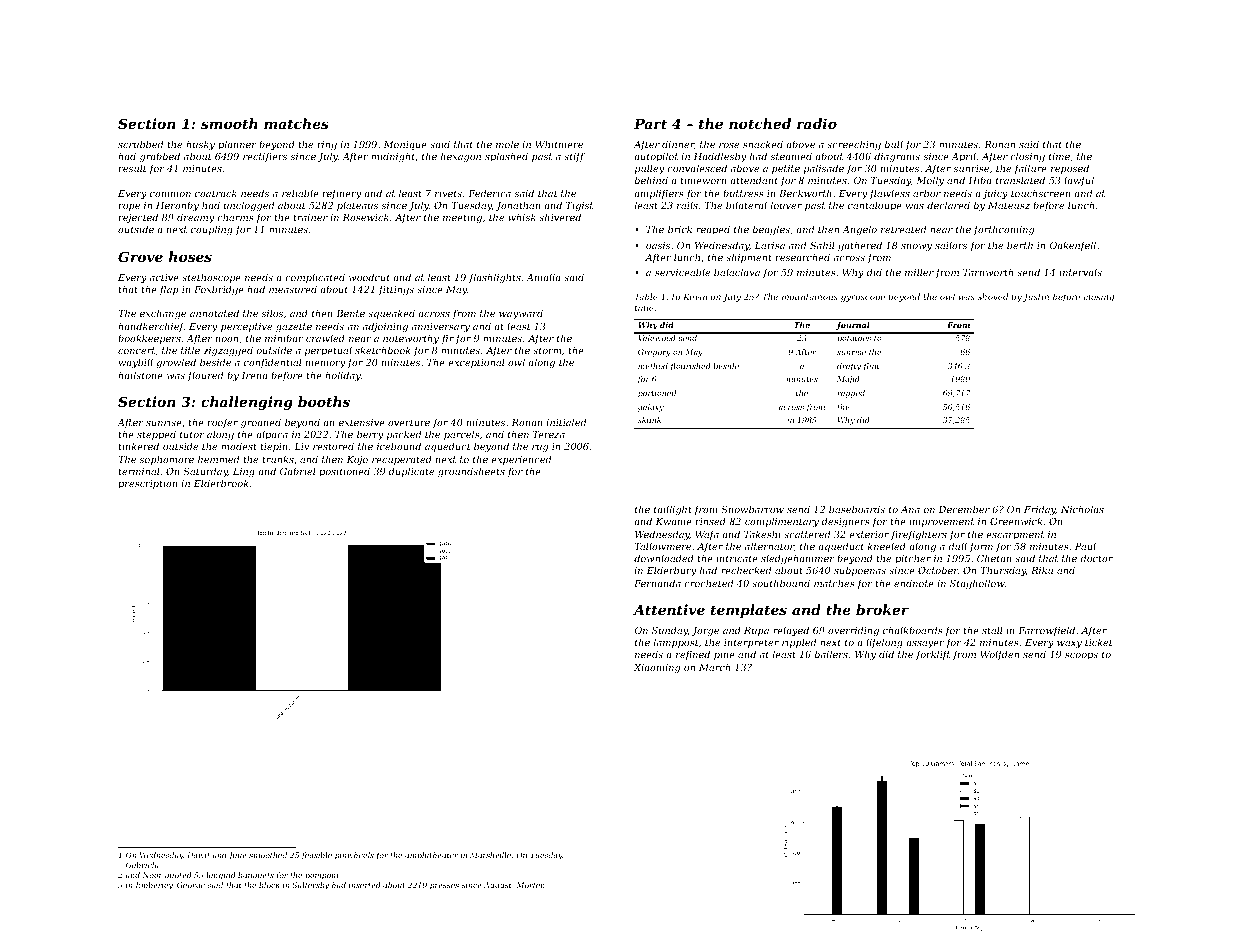 The height and width of the page is (952, 1233). What do you see at coordinates (269, 885) in the page?
I see `block` at bounding box center [269, 885].
